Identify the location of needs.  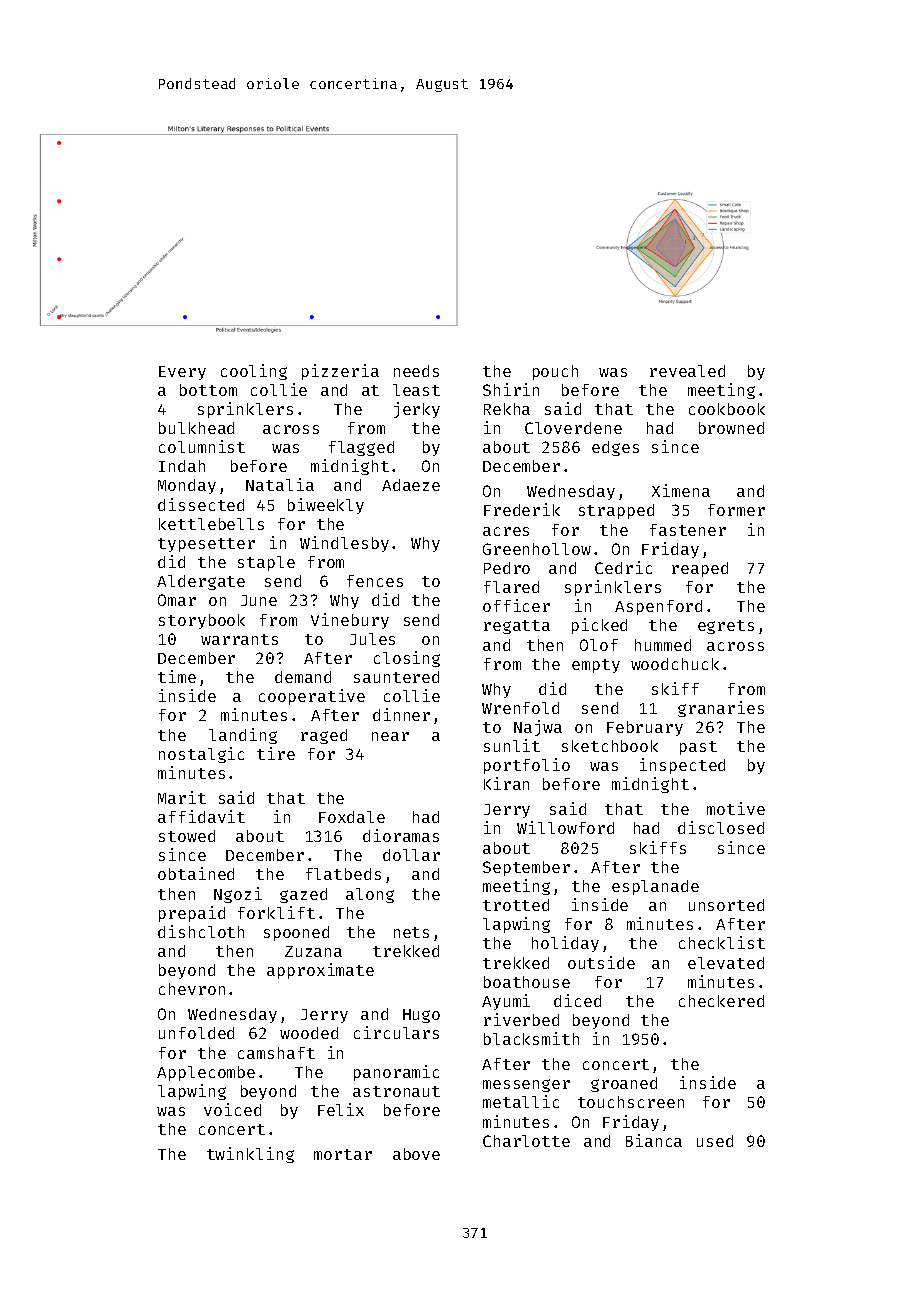
(416, 371).
